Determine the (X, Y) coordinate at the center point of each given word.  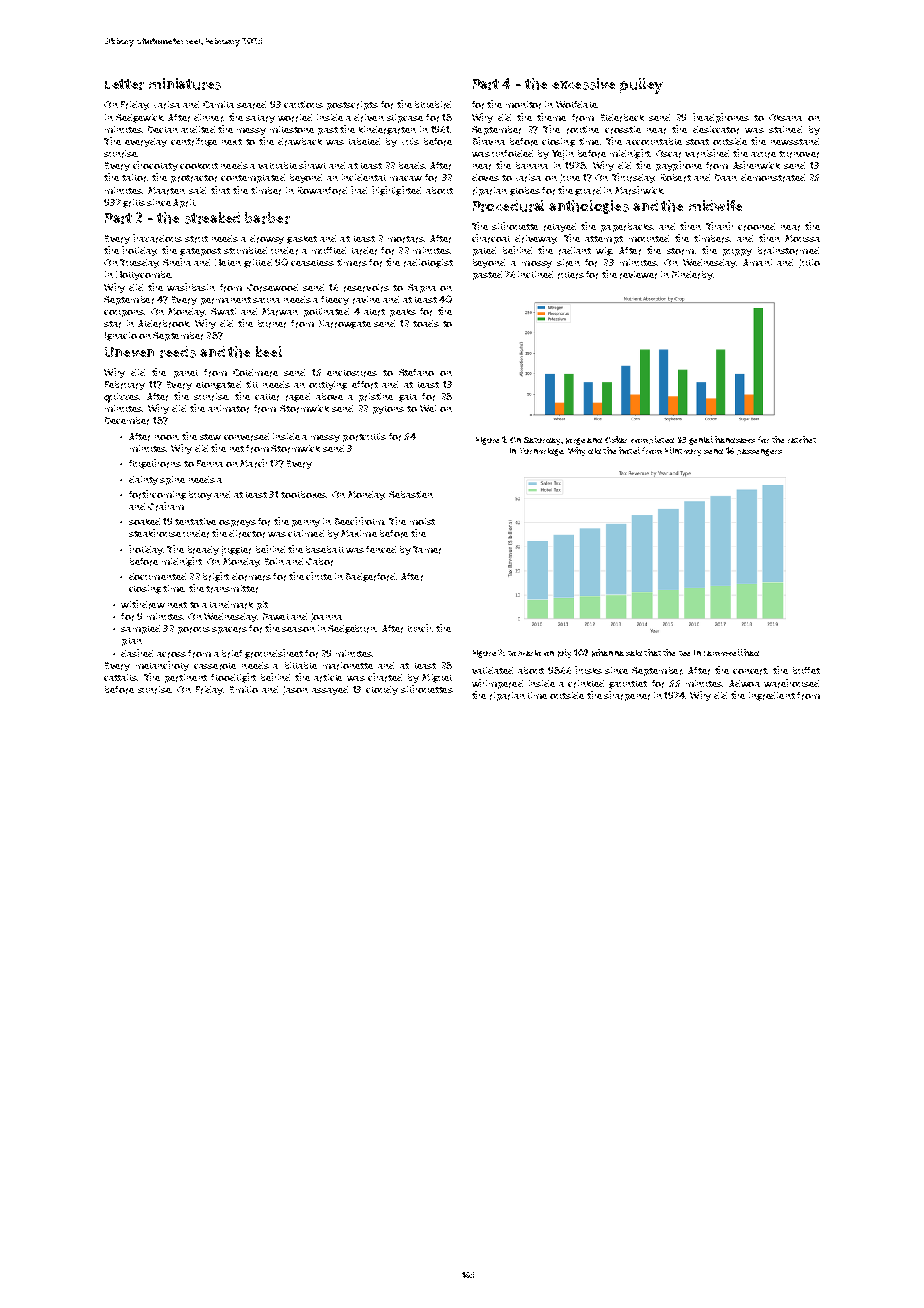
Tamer (427, 550)
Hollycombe (143, 275)
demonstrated (773, 178)
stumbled (245, 250)
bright (216, 577)
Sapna (422, 288)
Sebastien (411, 494)
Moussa (802, 238)
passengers (759, 452)
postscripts (352, 105)
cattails (121, 677)
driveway (536, 239)
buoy (200, 495)
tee (684, 653)
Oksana (785, 117)
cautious (303, 104)
